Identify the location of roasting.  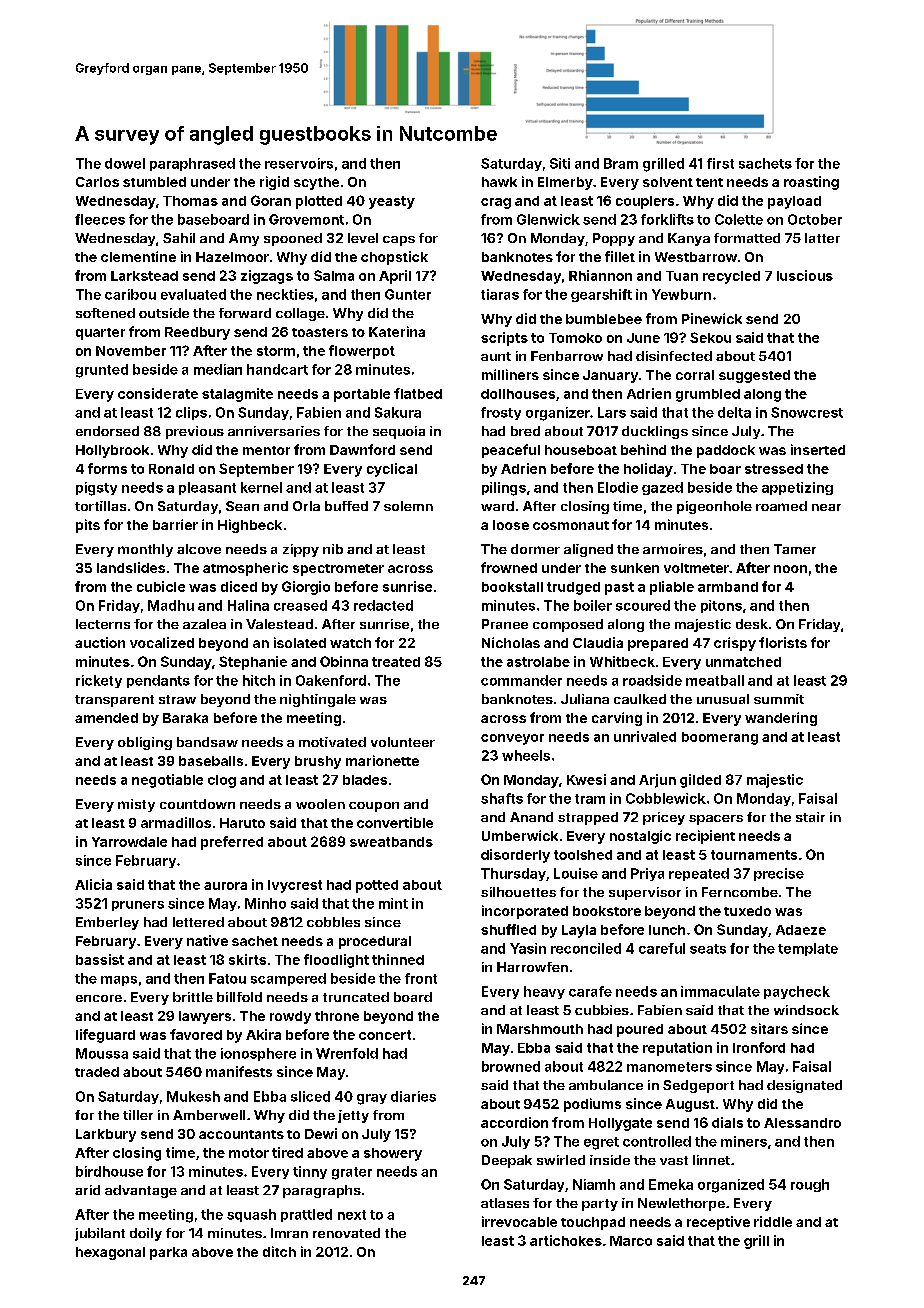
(811, 183).
